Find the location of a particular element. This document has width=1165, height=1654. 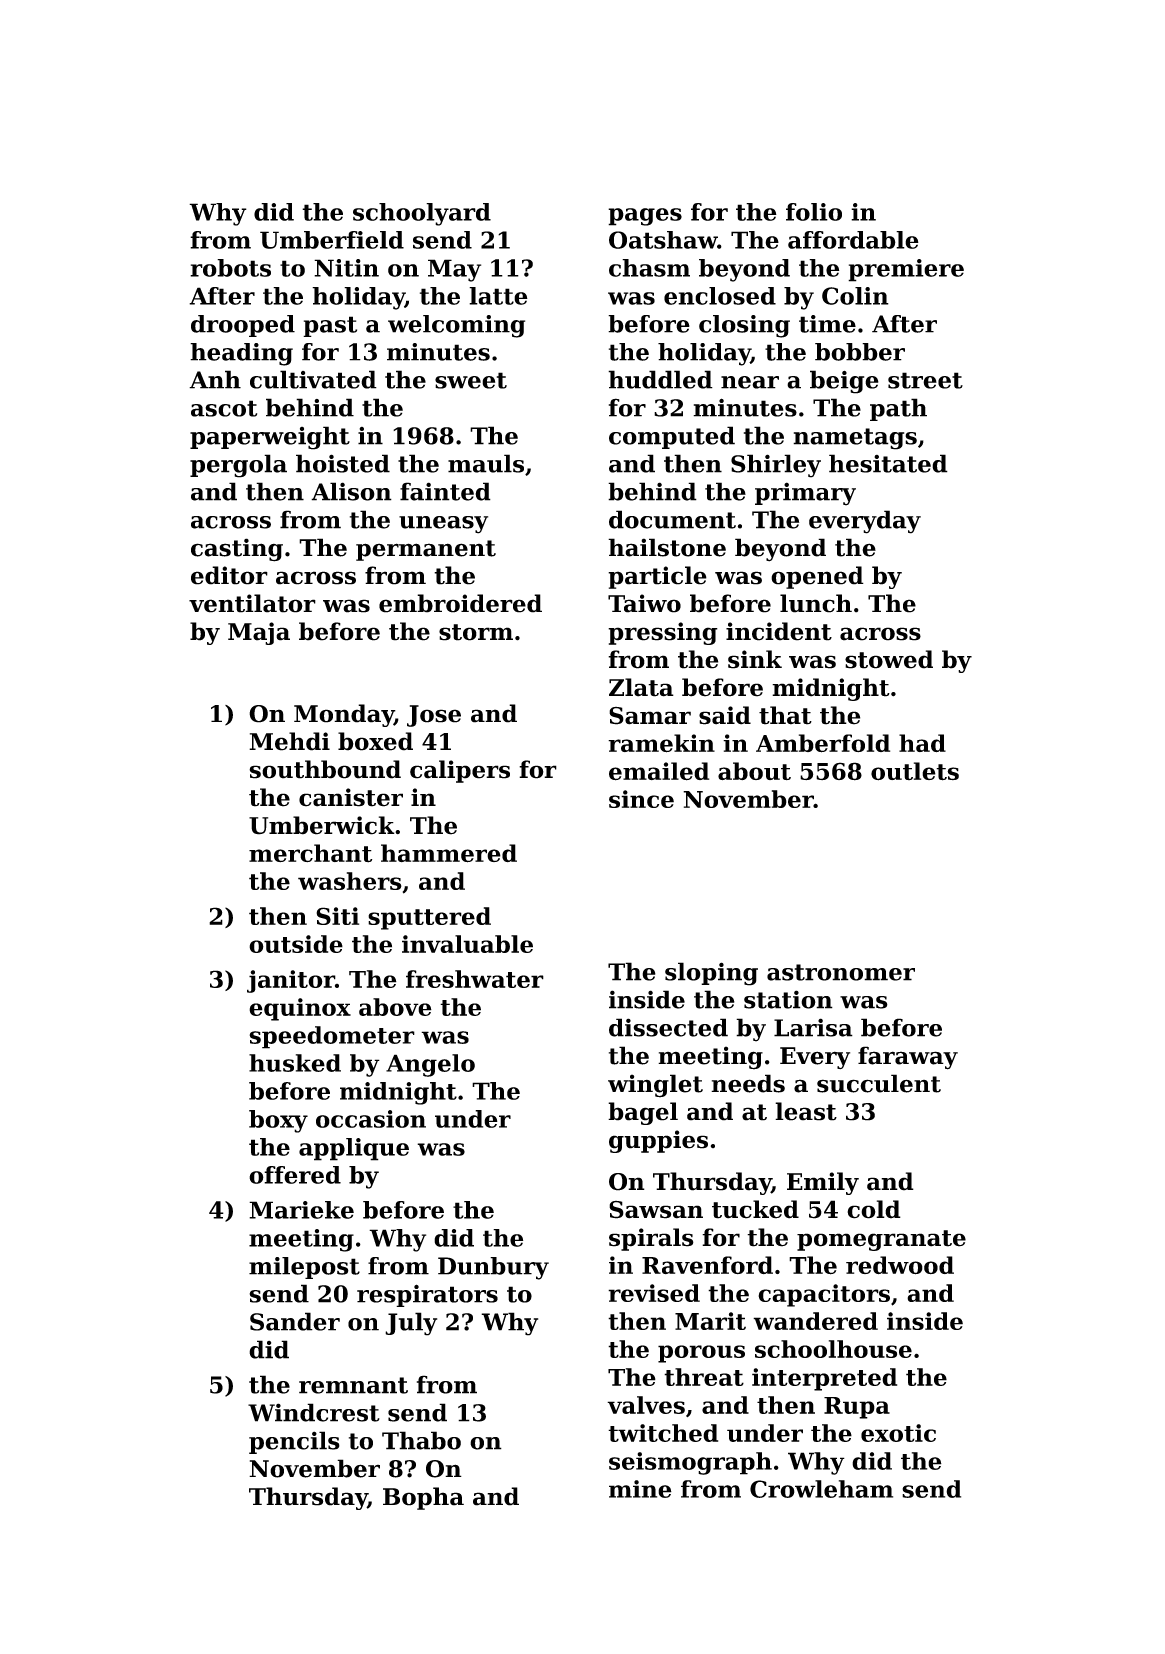

mine is located at coordinates (640, 1489).
